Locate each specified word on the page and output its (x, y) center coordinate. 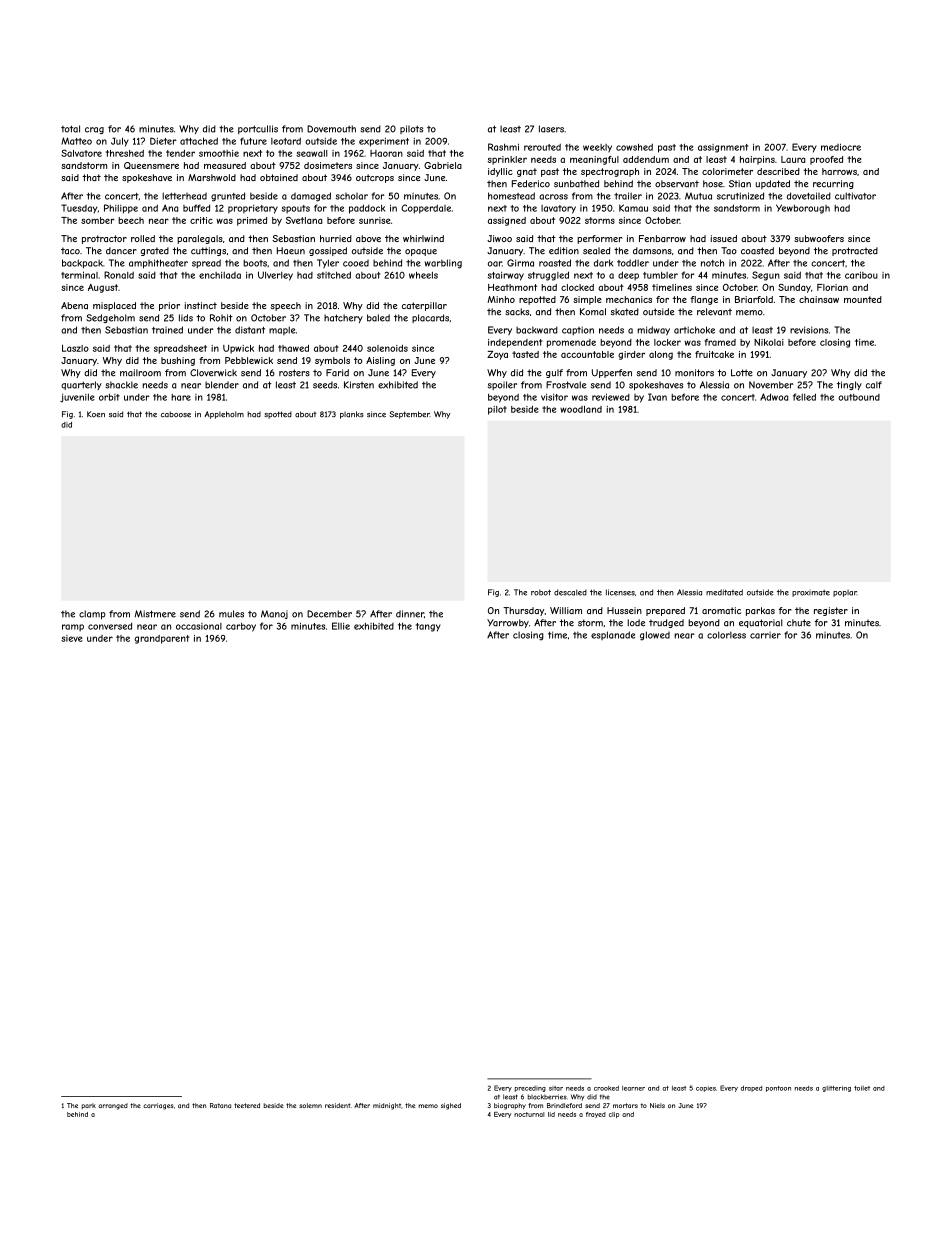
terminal (79, 275)
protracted (855, 251)
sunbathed (576, 184)
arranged (113, 1106)
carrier (765, 635)
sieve (72, 638)
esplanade (613, 635)
